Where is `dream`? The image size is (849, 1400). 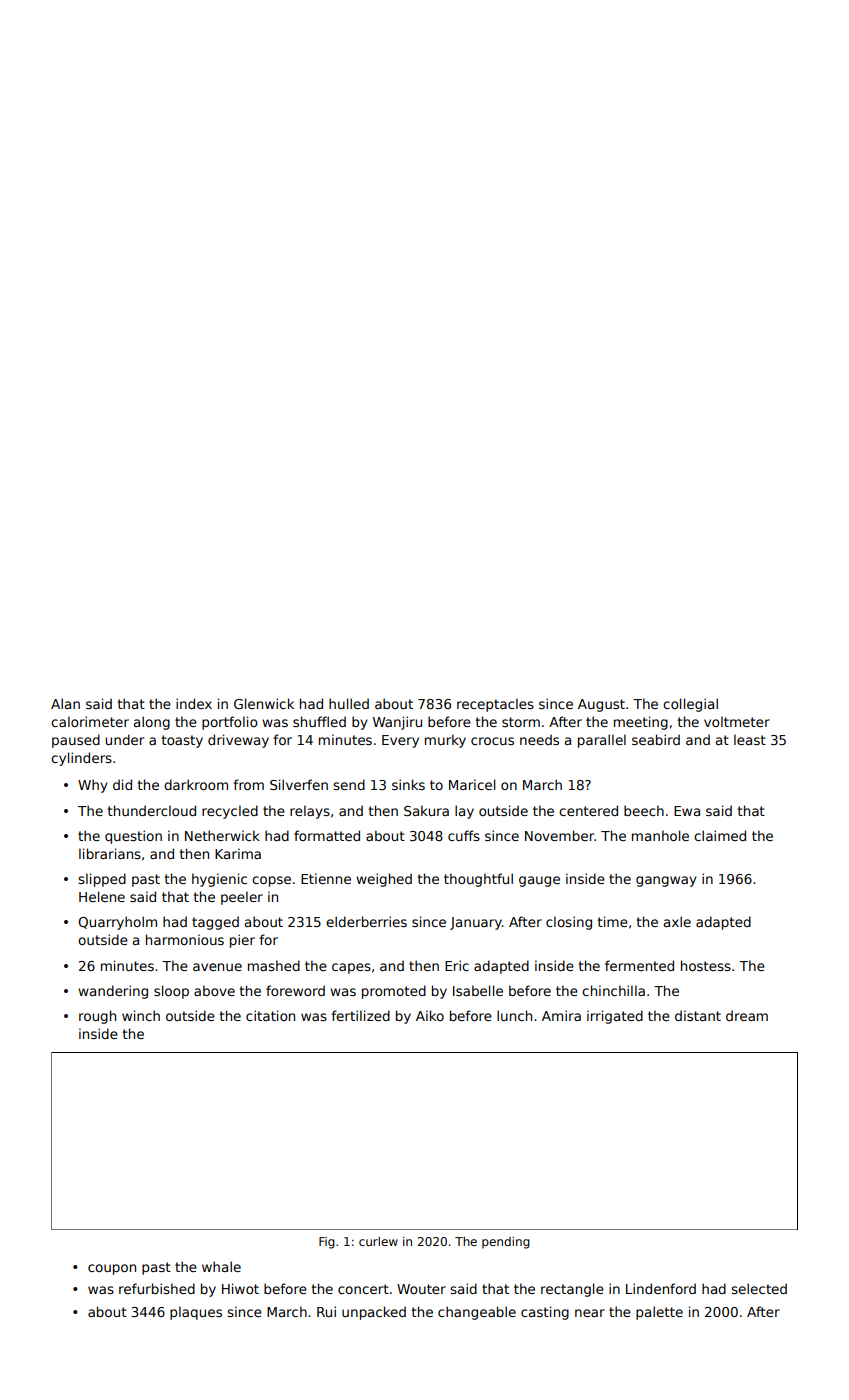 dream is located at coordinates (747, 1015).
